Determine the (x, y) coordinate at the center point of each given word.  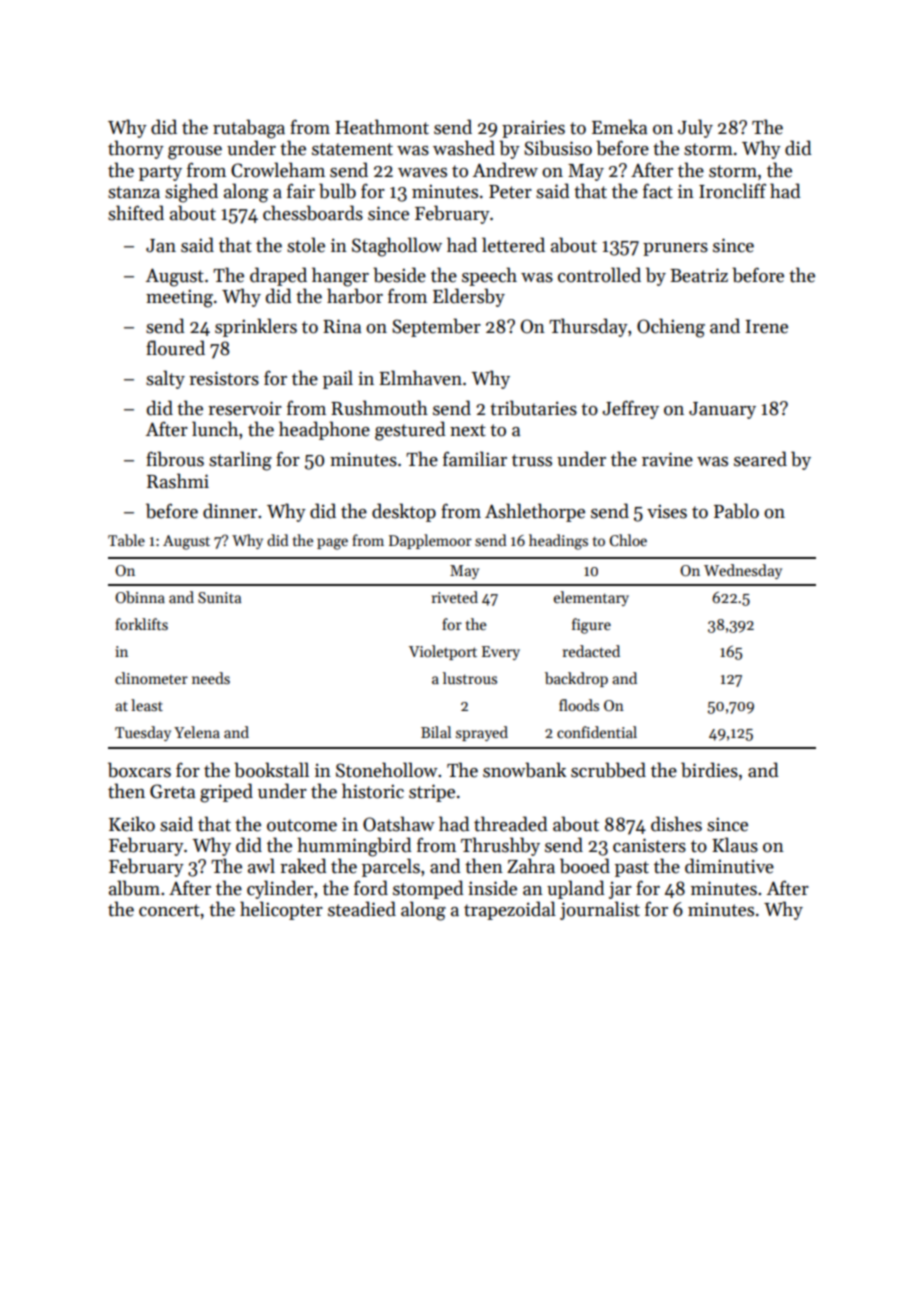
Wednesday (743, 571)
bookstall (271, 770)
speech (489, 276)
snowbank (524, 770)
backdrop (576, 679)
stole (306, 245)
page (332, 544)
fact (658, 191)
